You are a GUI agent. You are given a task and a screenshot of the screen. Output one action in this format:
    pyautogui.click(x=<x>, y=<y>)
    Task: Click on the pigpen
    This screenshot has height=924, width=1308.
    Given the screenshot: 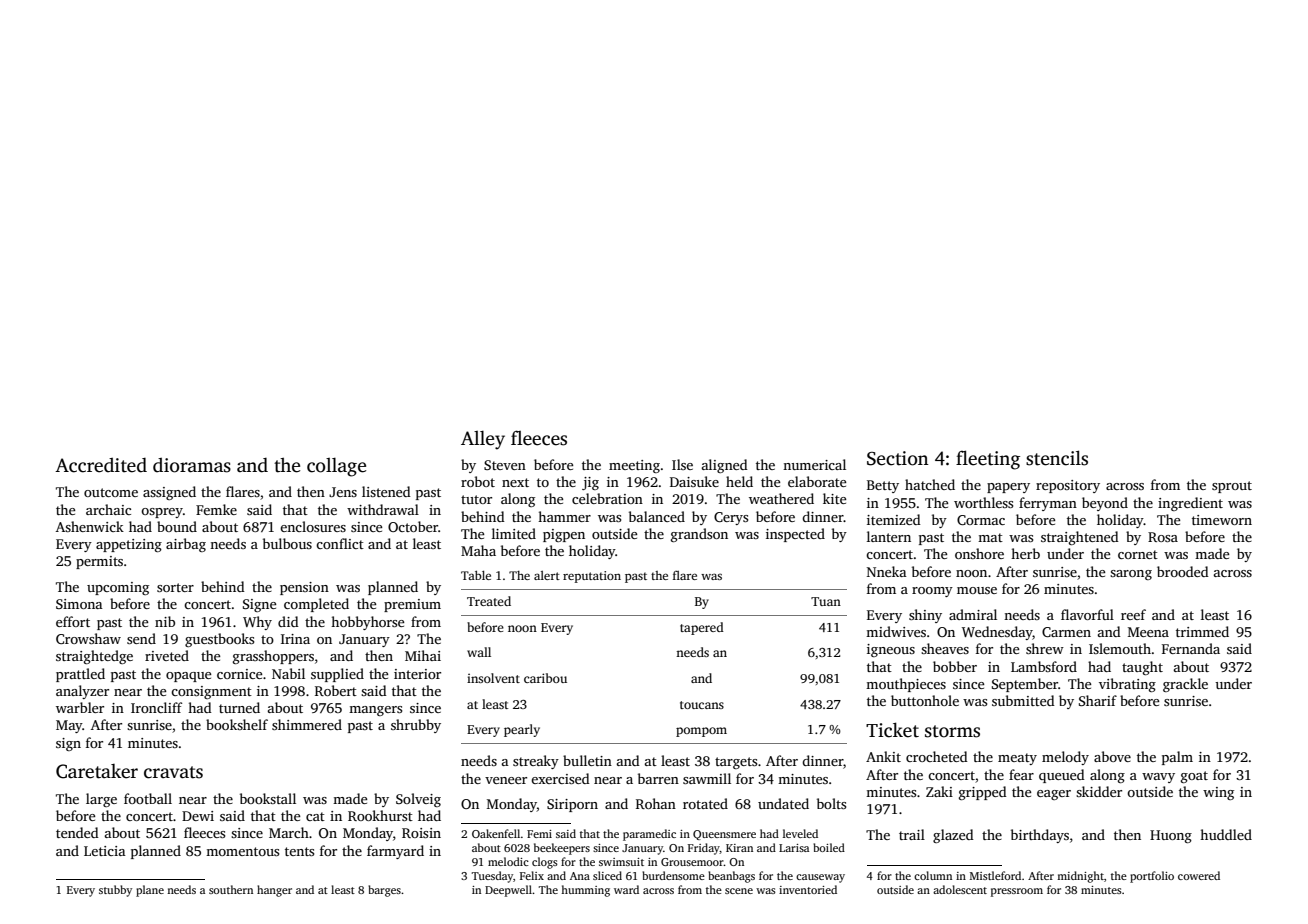 What is the action you would take?
    pyautogui.click(x=564, y=535)
